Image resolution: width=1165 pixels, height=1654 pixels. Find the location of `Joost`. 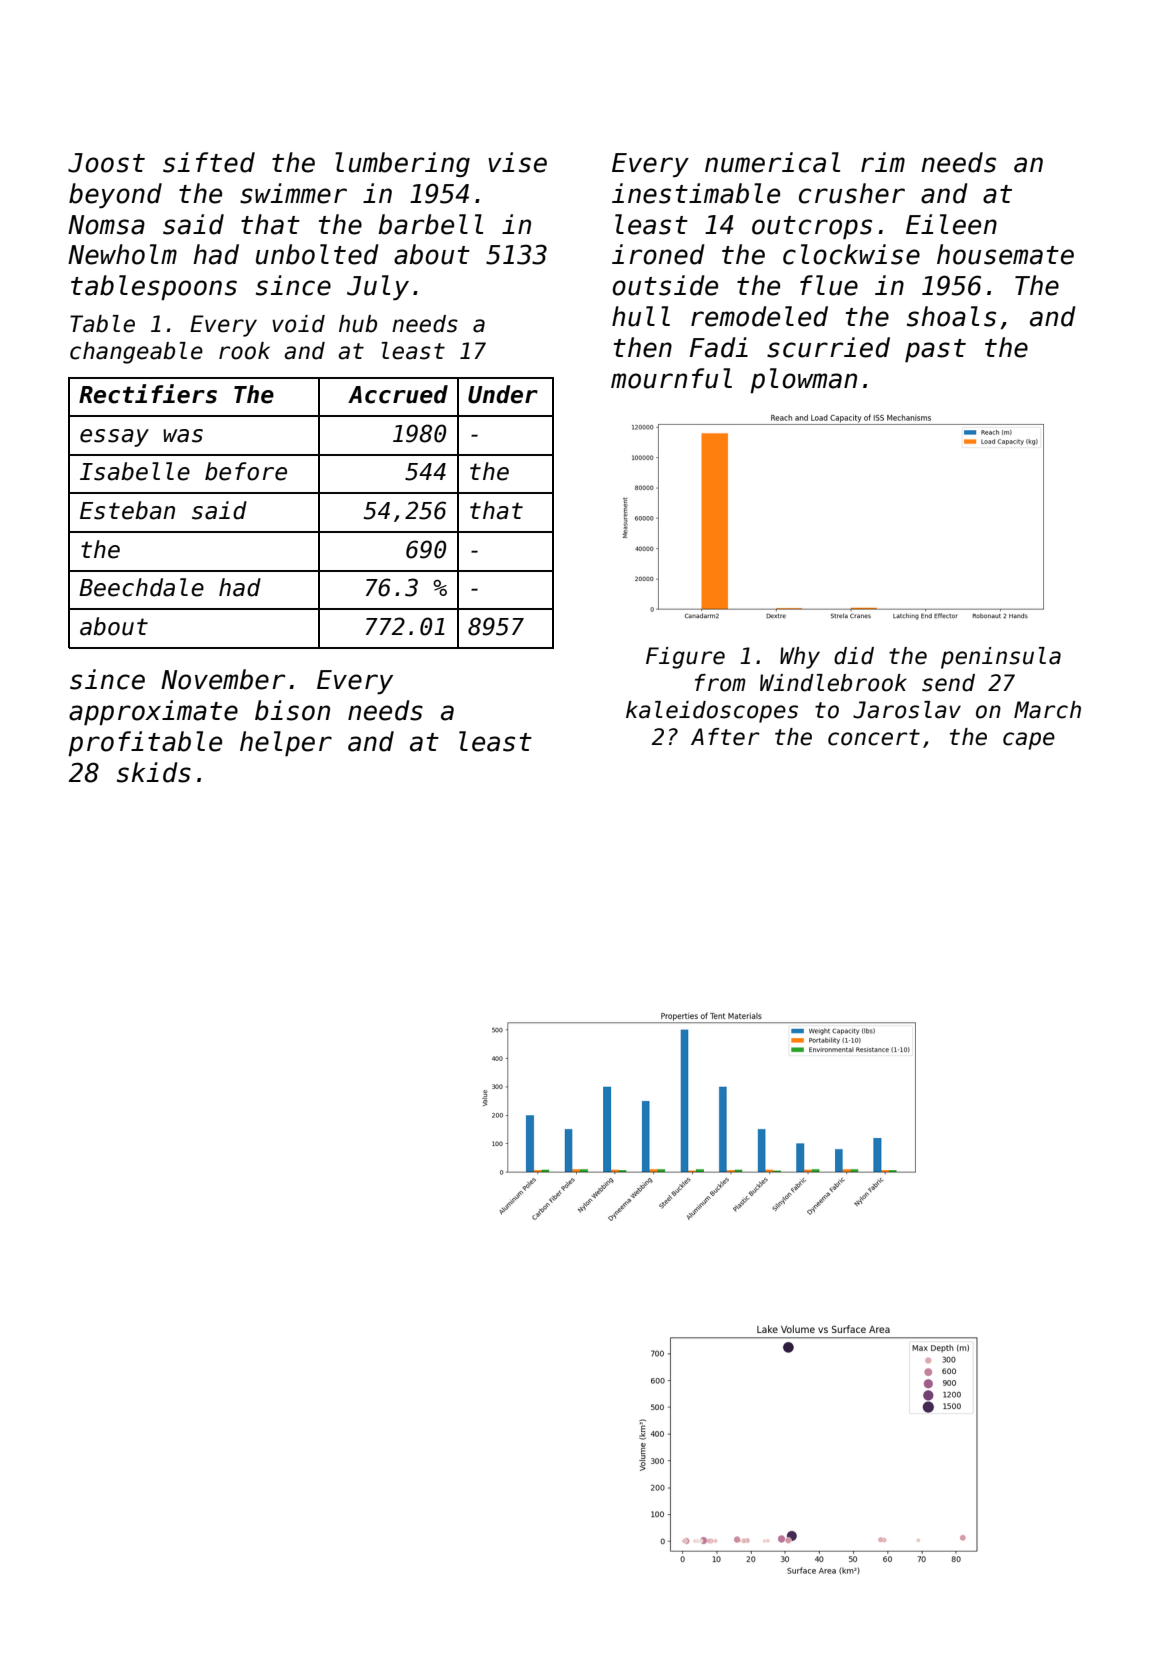

Joost is located at coordinates (106, 163).
